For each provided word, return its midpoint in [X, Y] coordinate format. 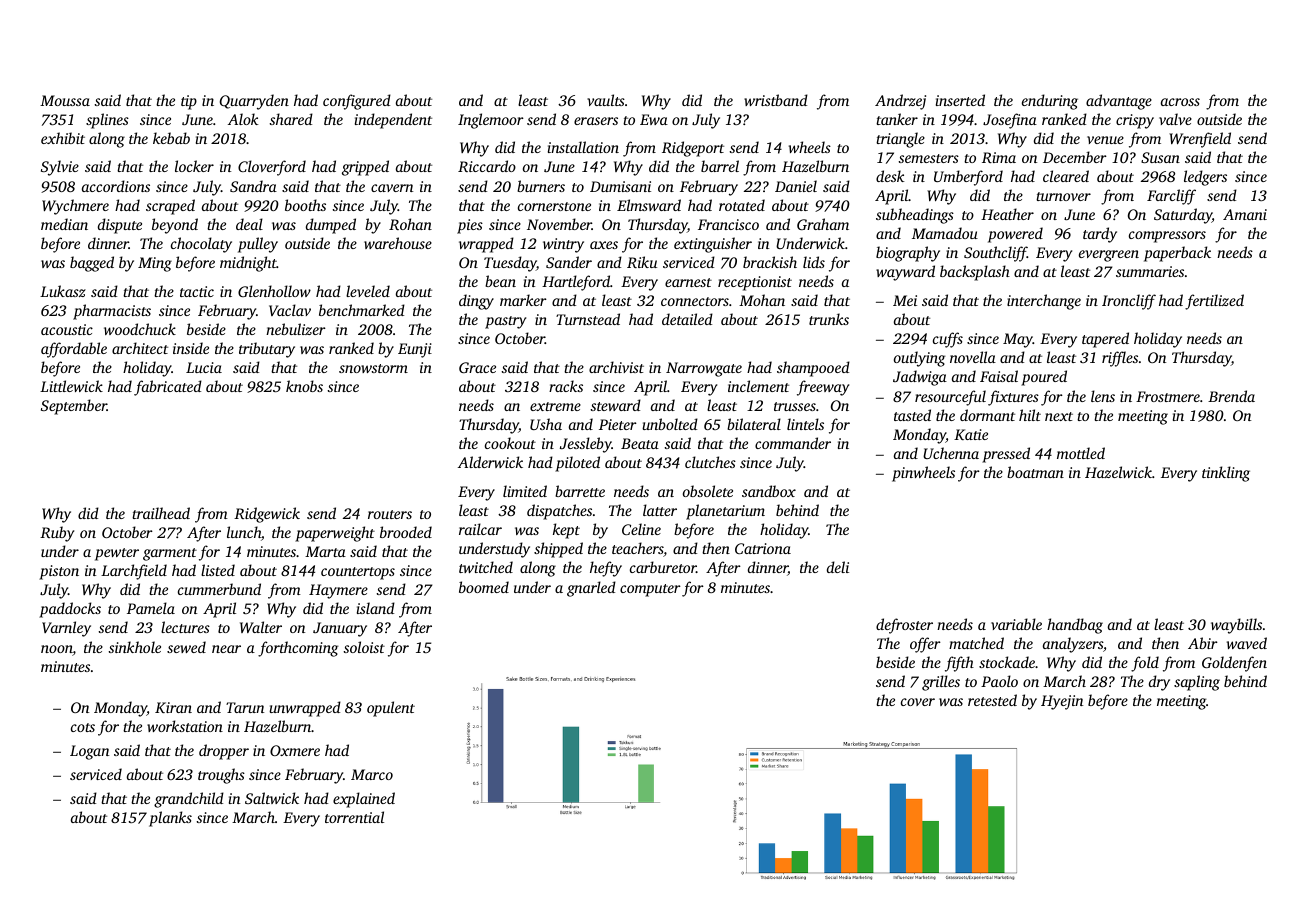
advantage [1119, 102]
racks [566, 386]
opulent [391, 709]
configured [357, 102]
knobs [304, 386]
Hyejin [1062, 702]
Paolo [999, 681]
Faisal [999, 376]
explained [364, 800]
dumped [331, 226]
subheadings [915, 216]
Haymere [338, 591]
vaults [606, 100]
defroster [904, 626]
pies [470, 226]
